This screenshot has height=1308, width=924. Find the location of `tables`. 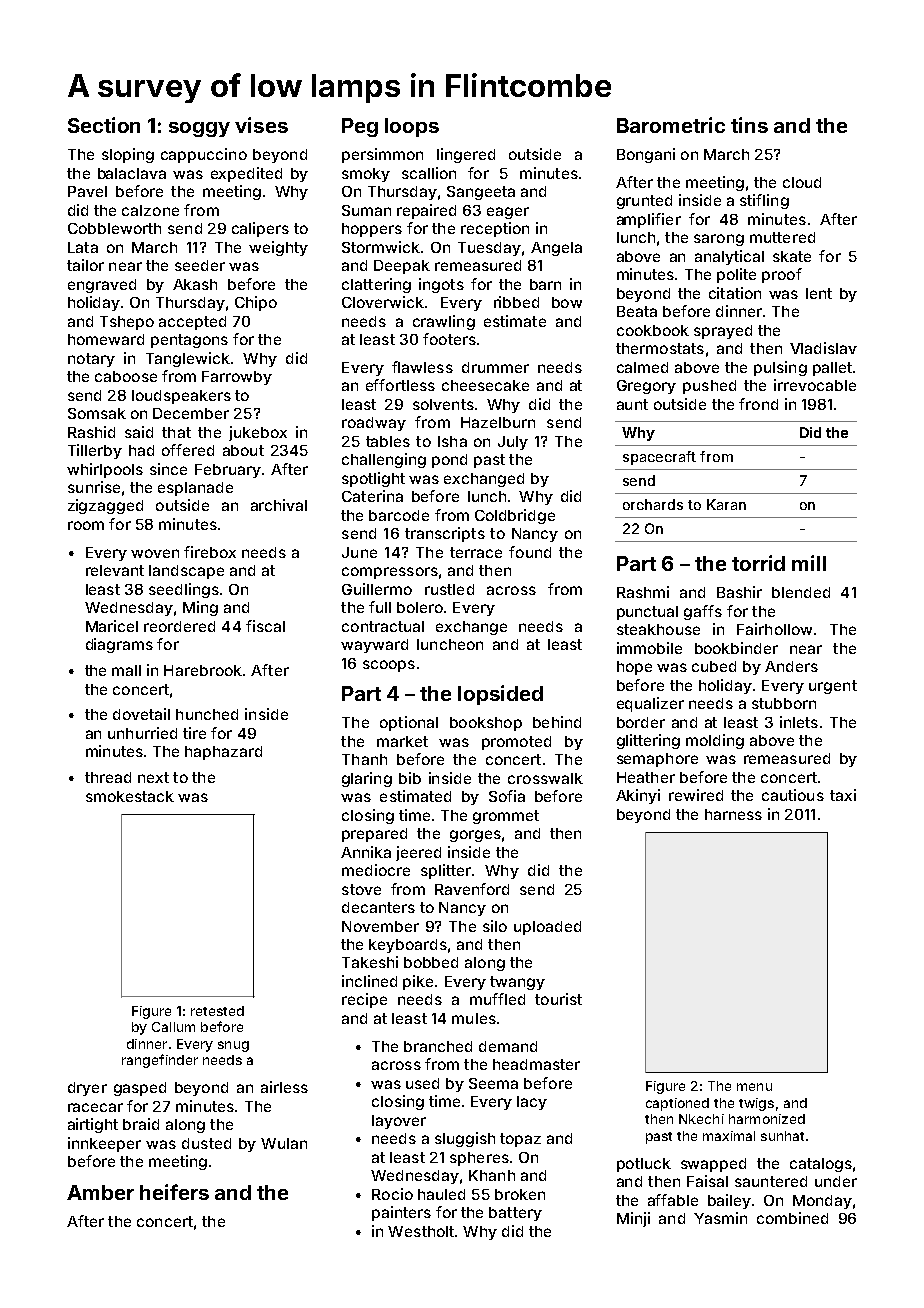

tables is located at coordinates (388, 441).
